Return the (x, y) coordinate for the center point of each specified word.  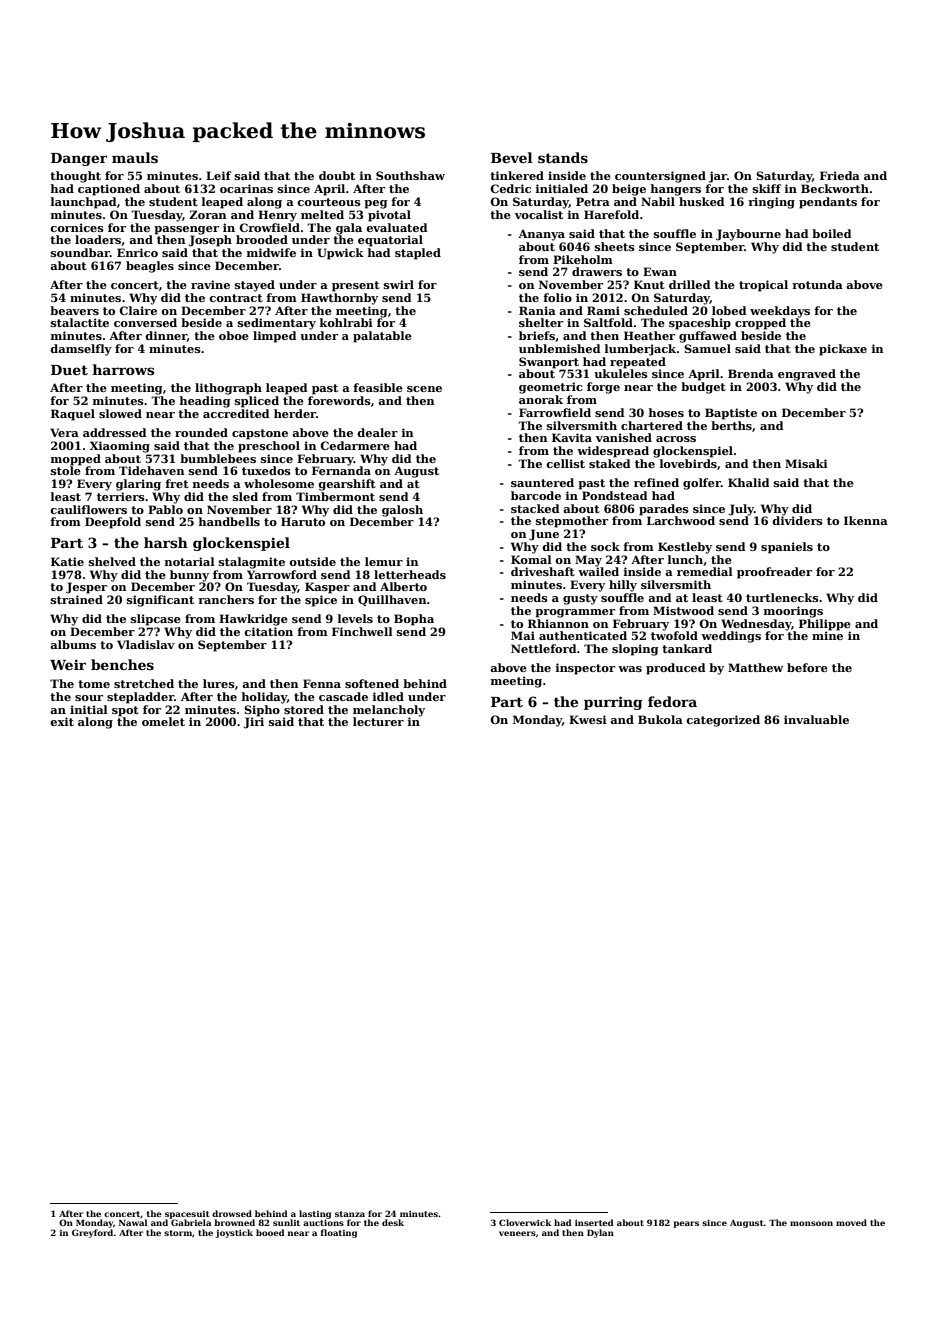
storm (178, 1233)
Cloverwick (525, 1222)
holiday (264, 698)
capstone (260, 434)
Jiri (253, 723)
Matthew (755, 667)
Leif (218, 175)
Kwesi (588, 719)
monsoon (811, 1223)
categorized (723, 721)
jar (717, 177)
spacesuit (187, 1215)
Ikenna (866, 520)
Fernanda (341, 470)
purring (613, 703)
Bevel (512, 157)
